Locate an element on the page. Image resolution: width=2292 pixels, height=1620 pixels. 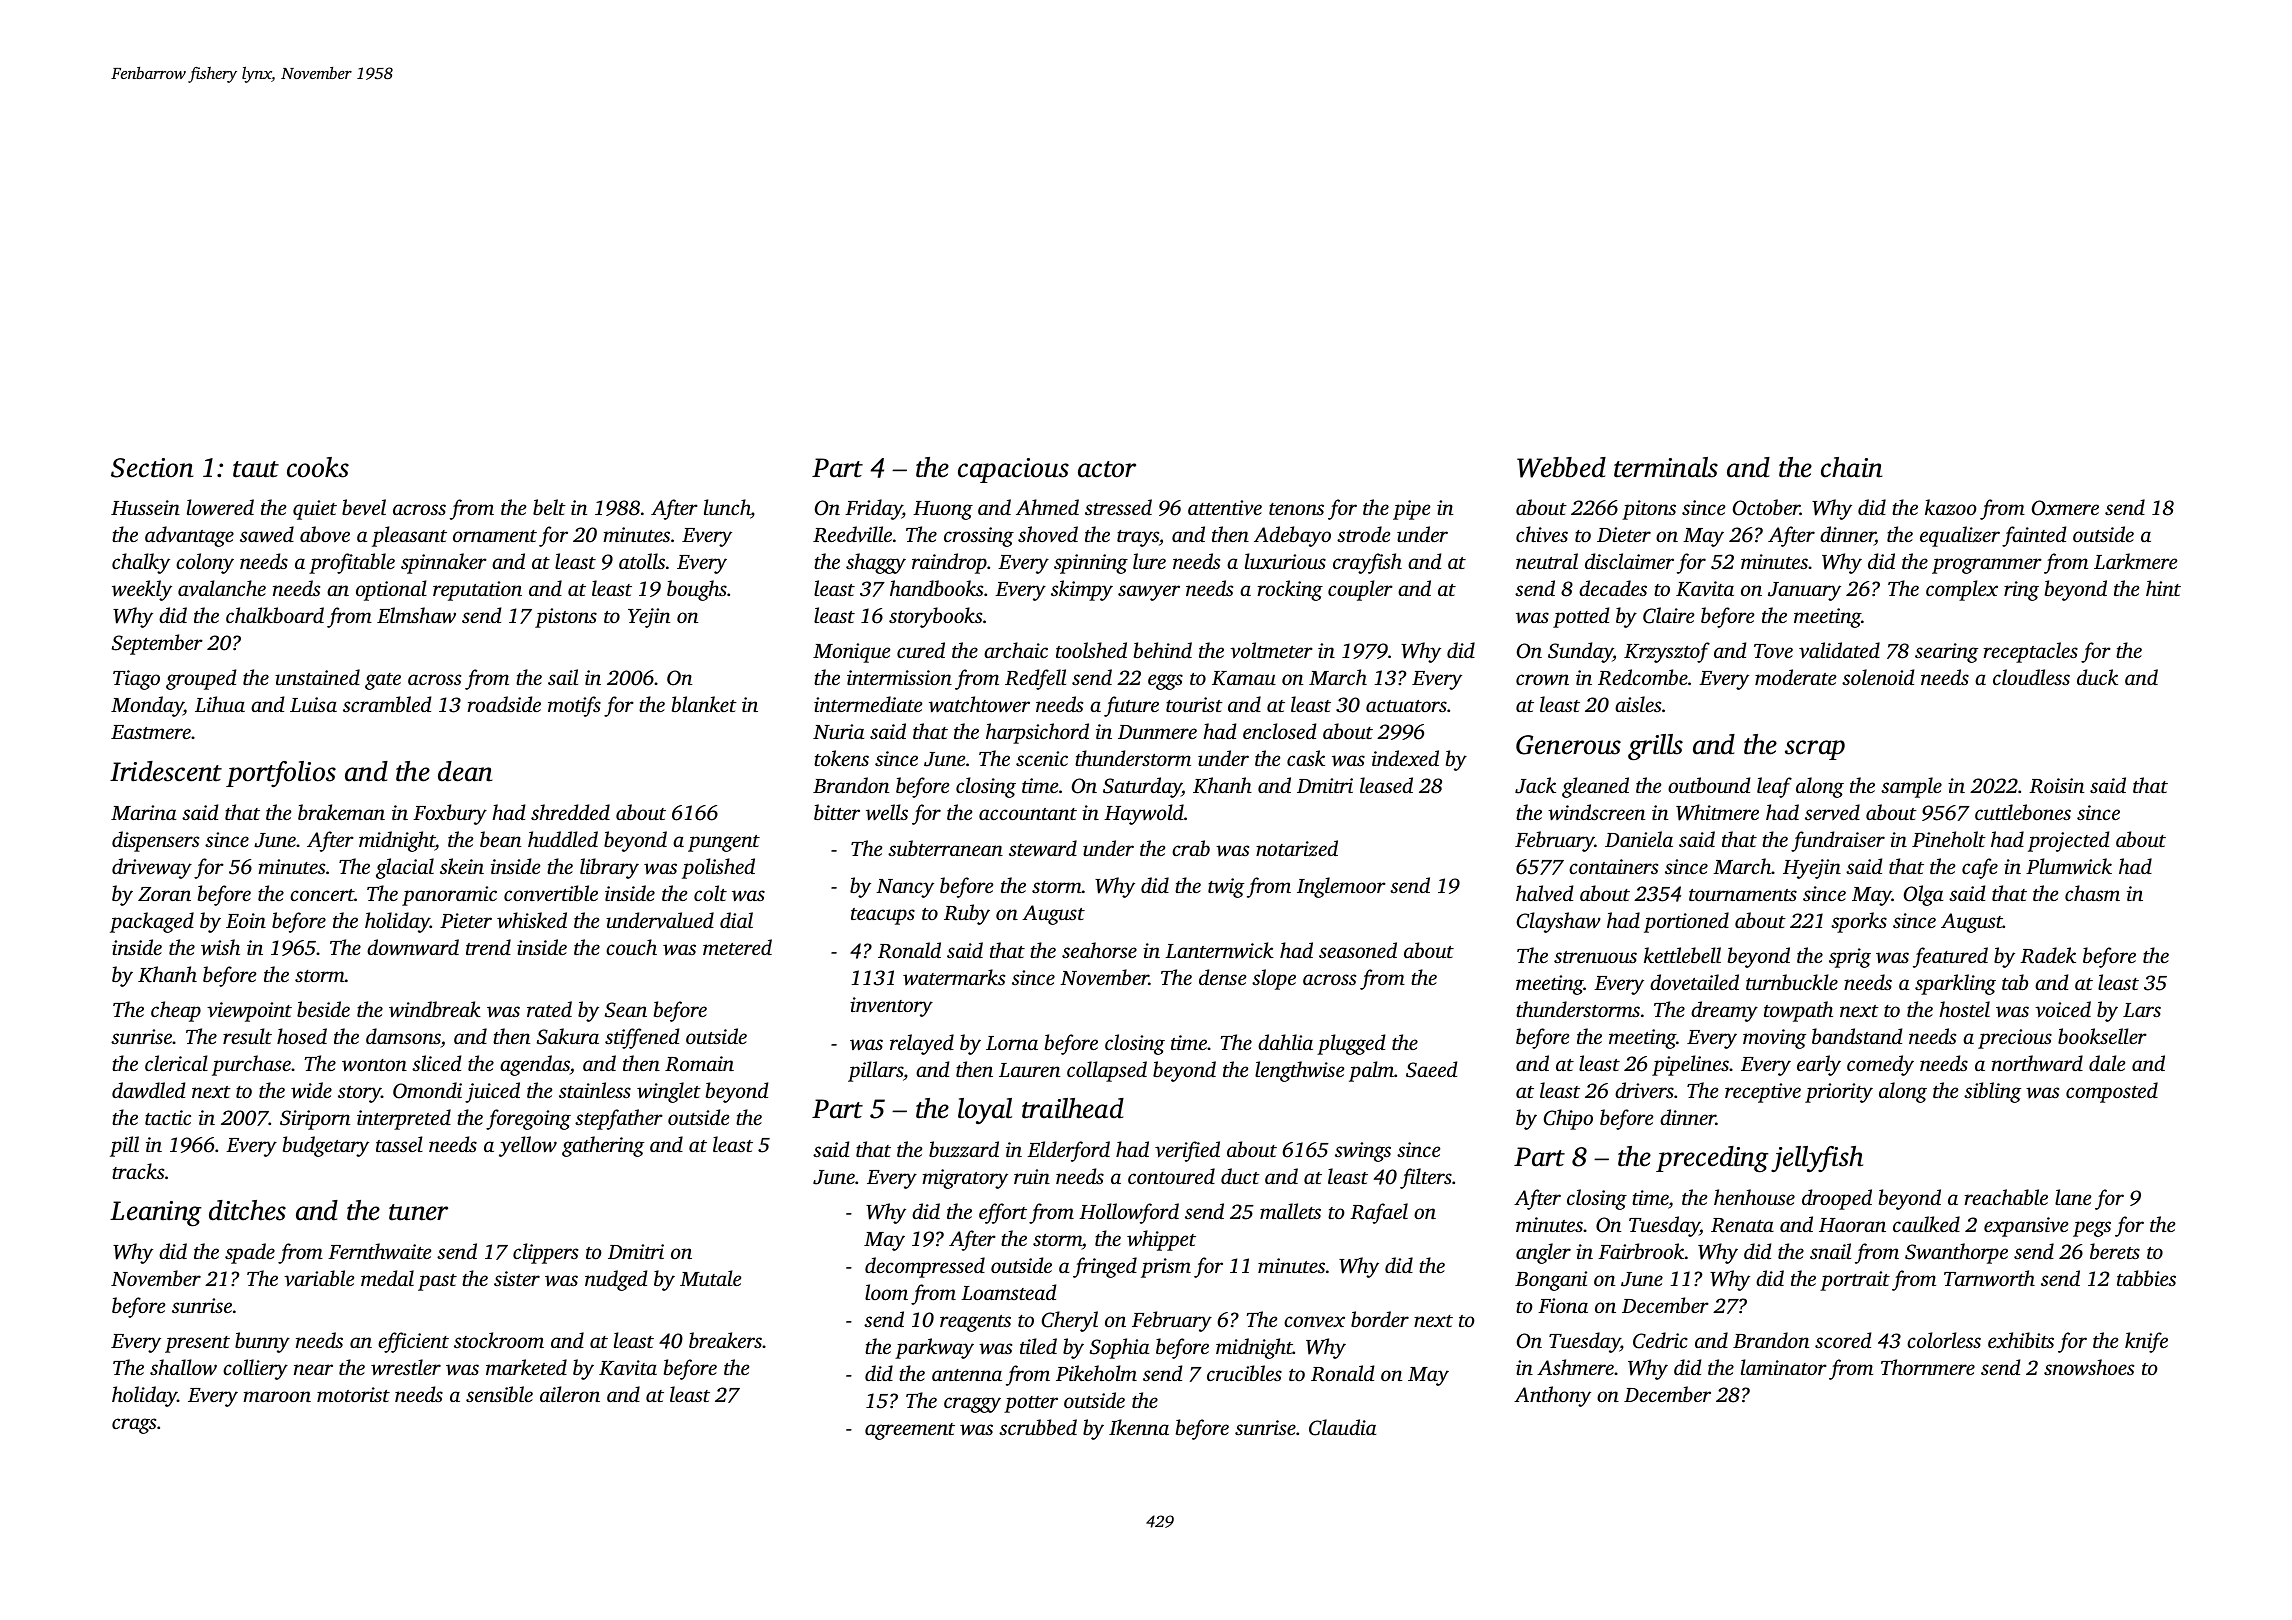
Webbed is located at coordinates (1561, 467).
